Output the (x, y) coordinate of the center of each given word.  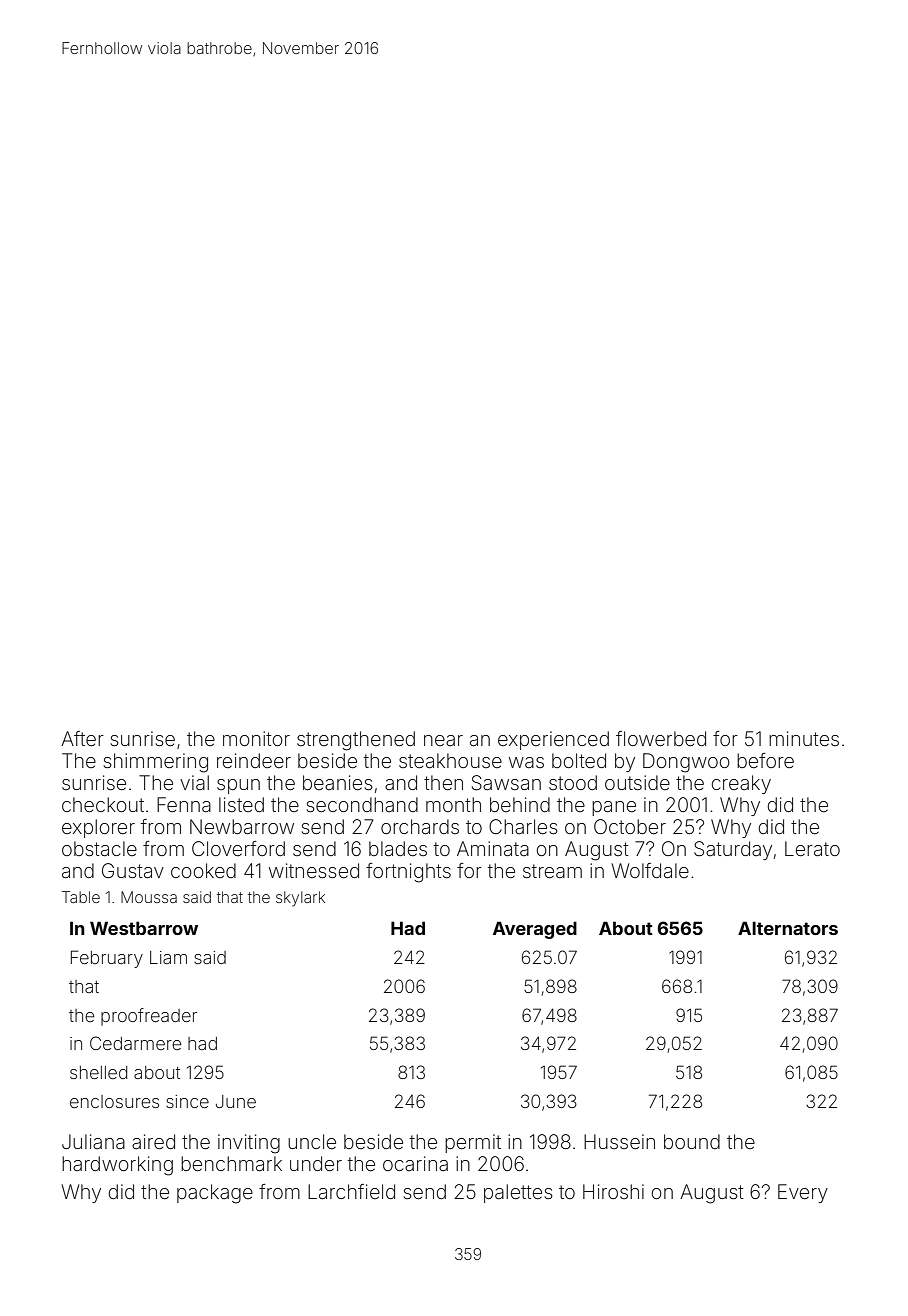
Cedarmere (135, 1043)
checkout (103, 804)
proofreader (149, 1017)
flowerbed (661, 738)
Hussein (619, 1141)
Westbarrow (144, 928)
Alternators (788, 928)
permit (473, 1143)
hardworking (117, 1166)
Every (803, 1193)
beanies (338, 782)
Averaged (535, 930)
